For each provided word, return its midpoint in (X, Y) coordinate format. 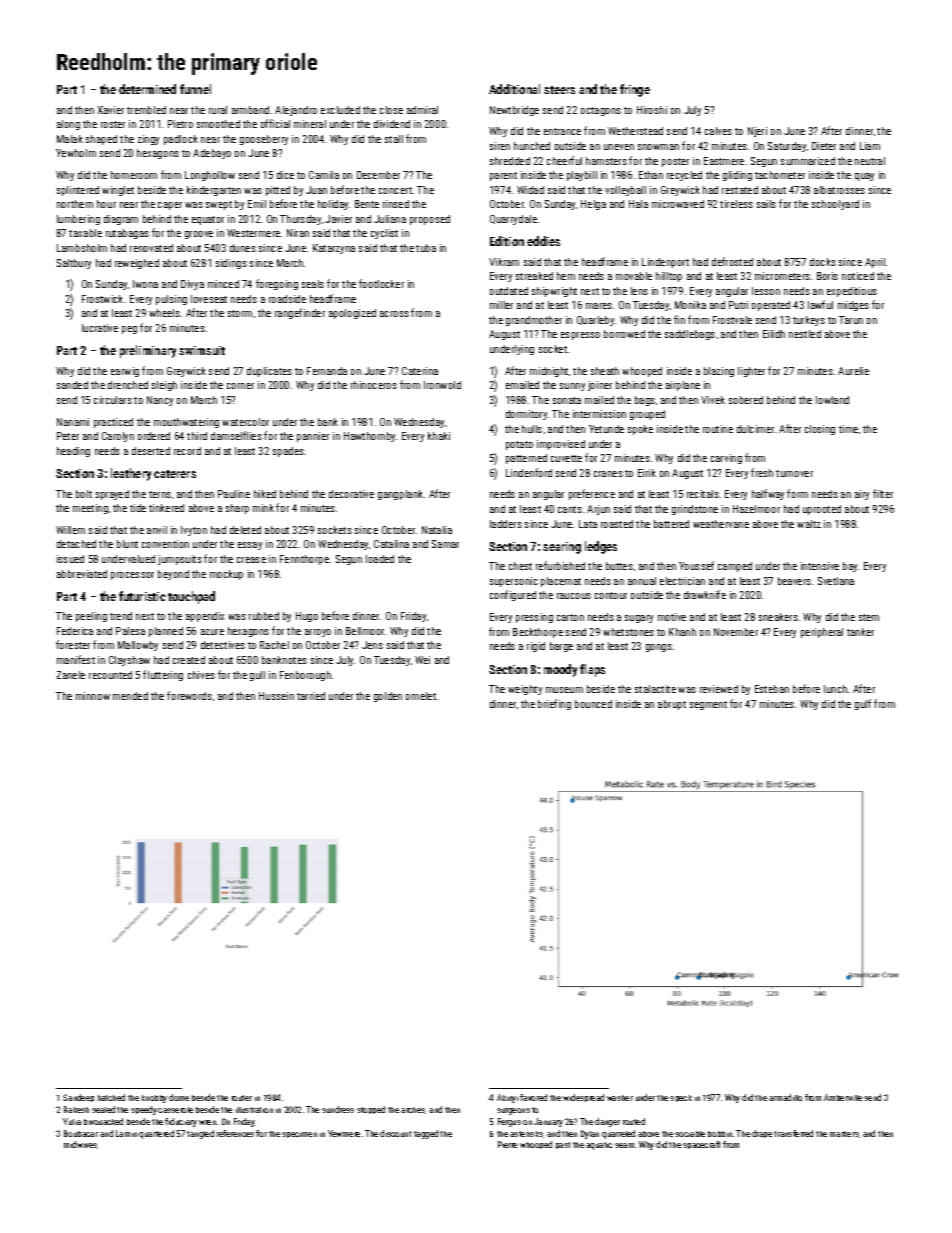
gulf (863, 704)
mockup (226, 575)
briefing (554, 704)
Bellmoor (365, 631)
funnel (195, 89)
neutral (870, 161)
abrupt (672, 705)
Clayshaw (129, 661)
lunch (835, 689)
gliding (737, 176)
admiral (422, 110)
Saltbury (74, 264)
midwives (81, 1145)
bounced (593, 704)
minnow (93, 696)
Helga (593, 205)
